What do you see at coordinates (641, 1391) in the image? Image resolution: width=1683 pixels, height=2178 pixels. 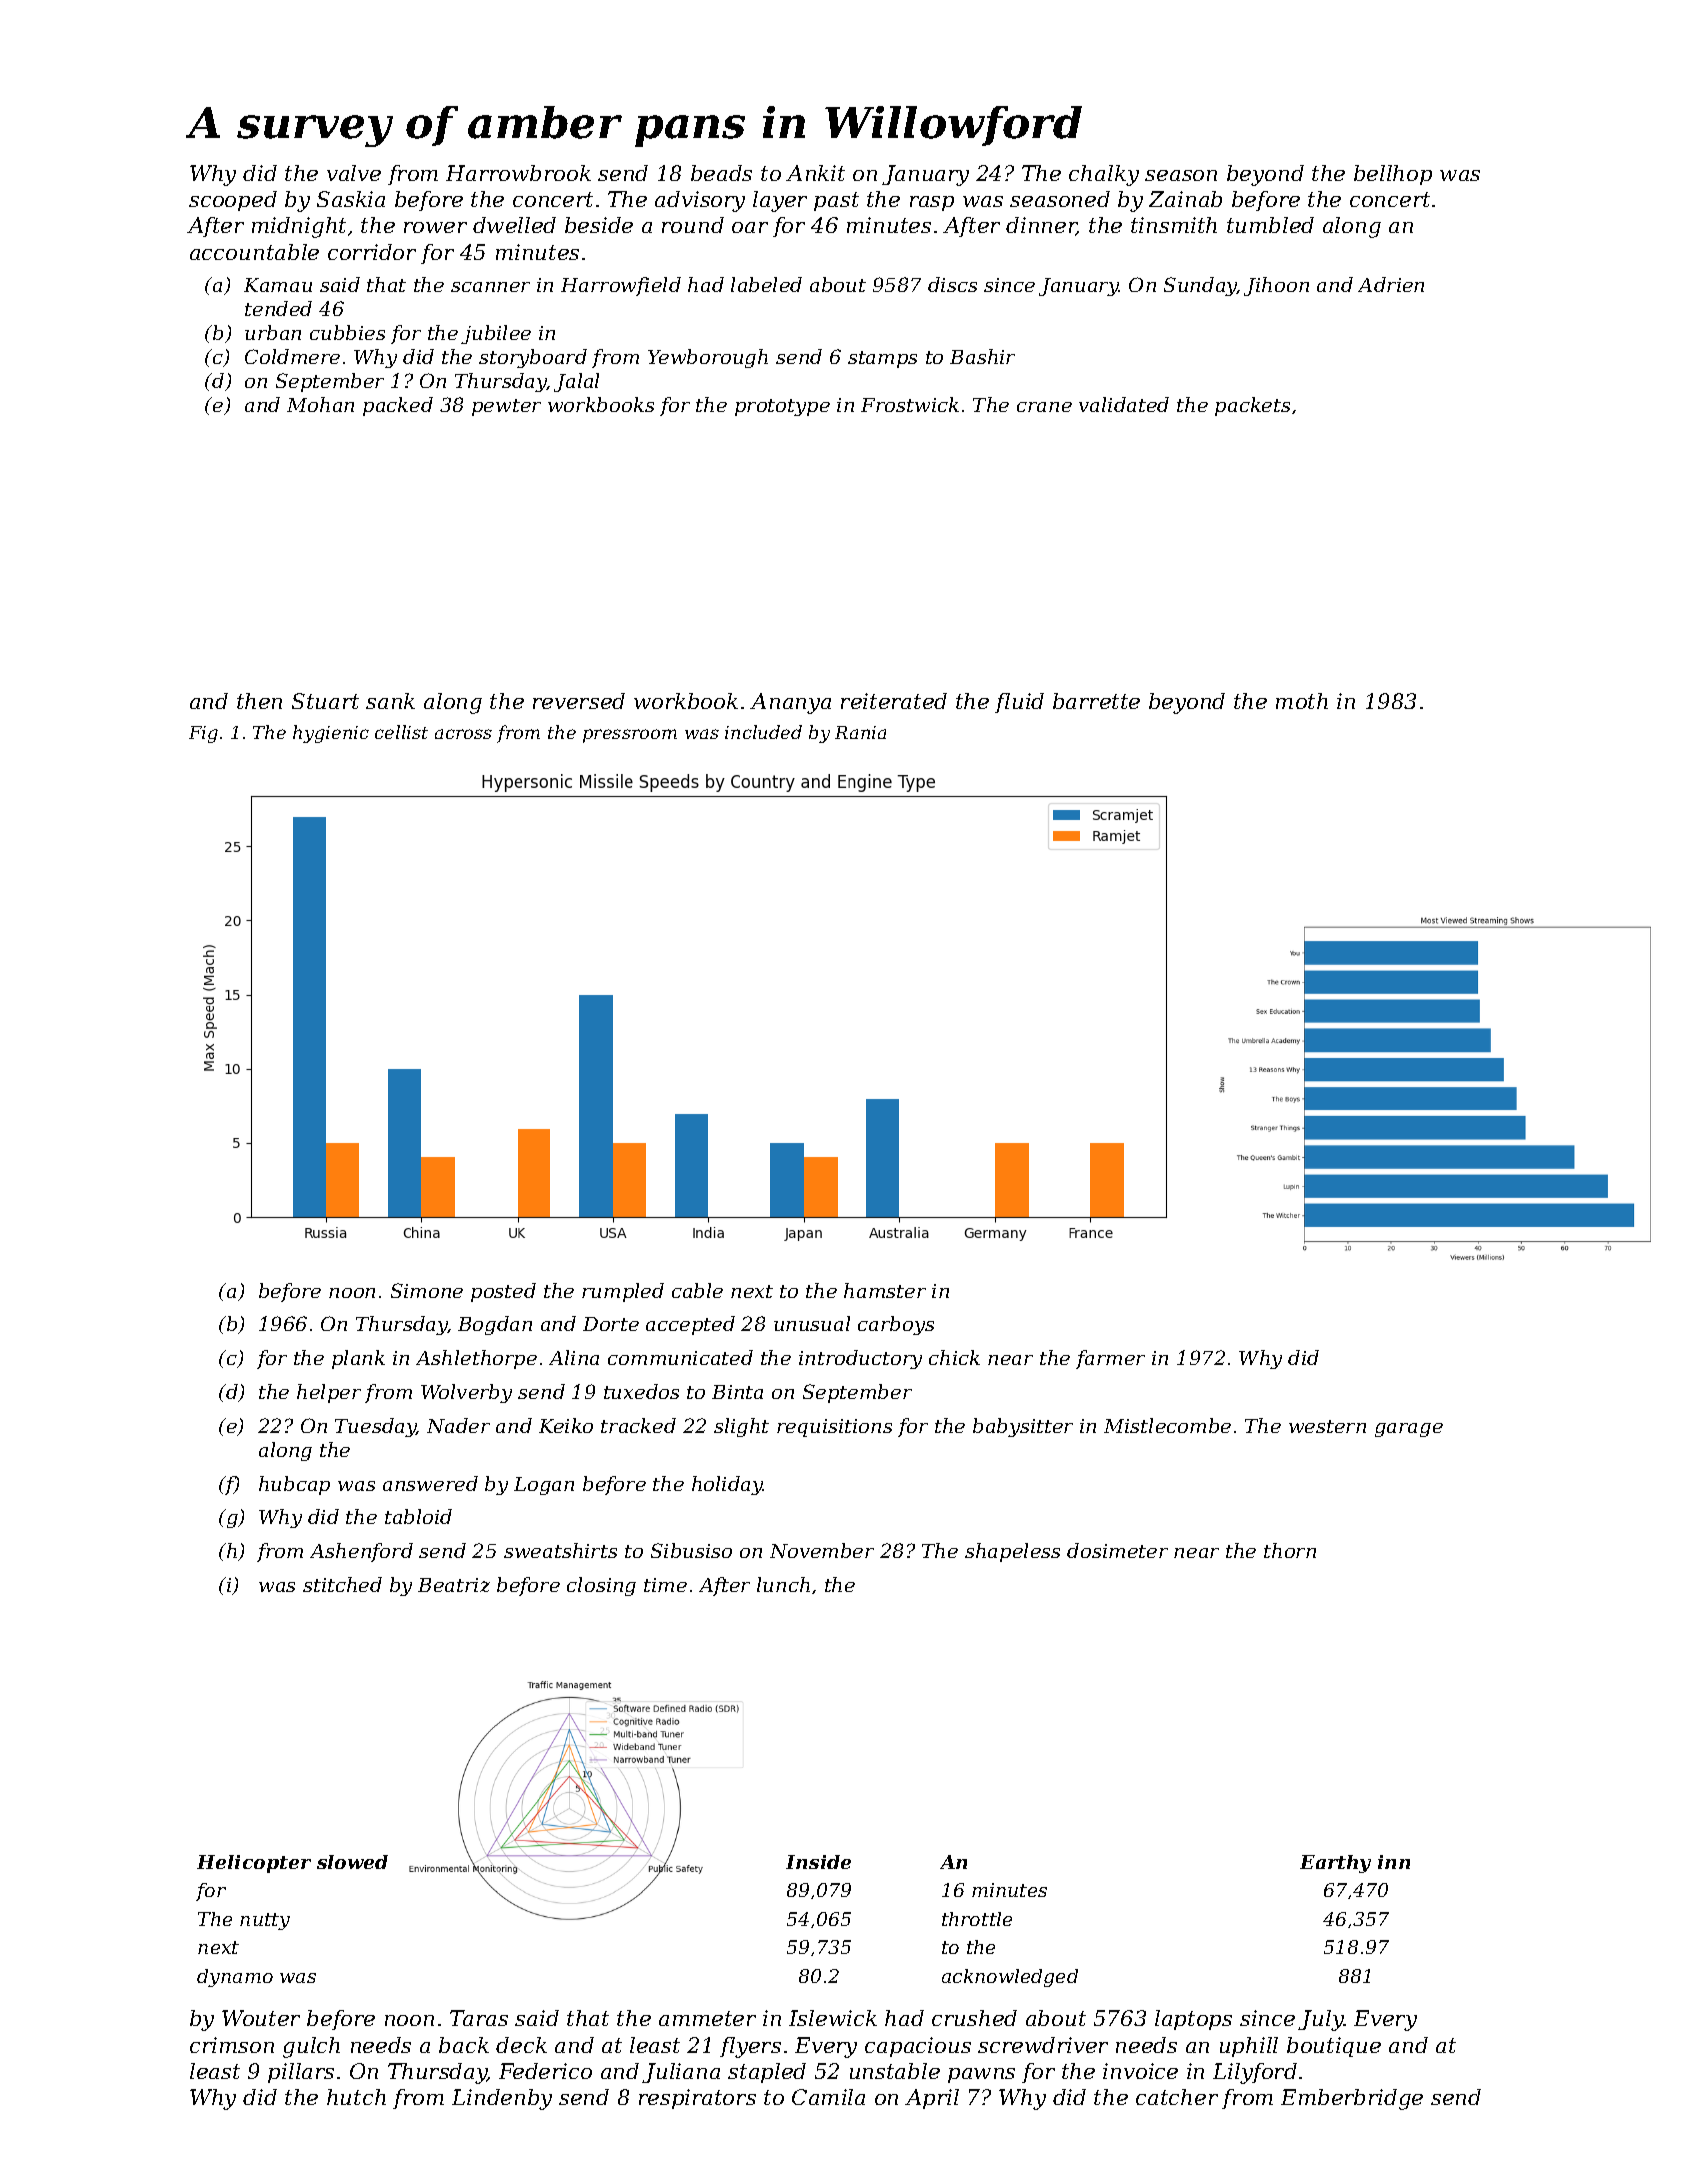 I see `tuxedos` at bounding box center [641, 1391].
